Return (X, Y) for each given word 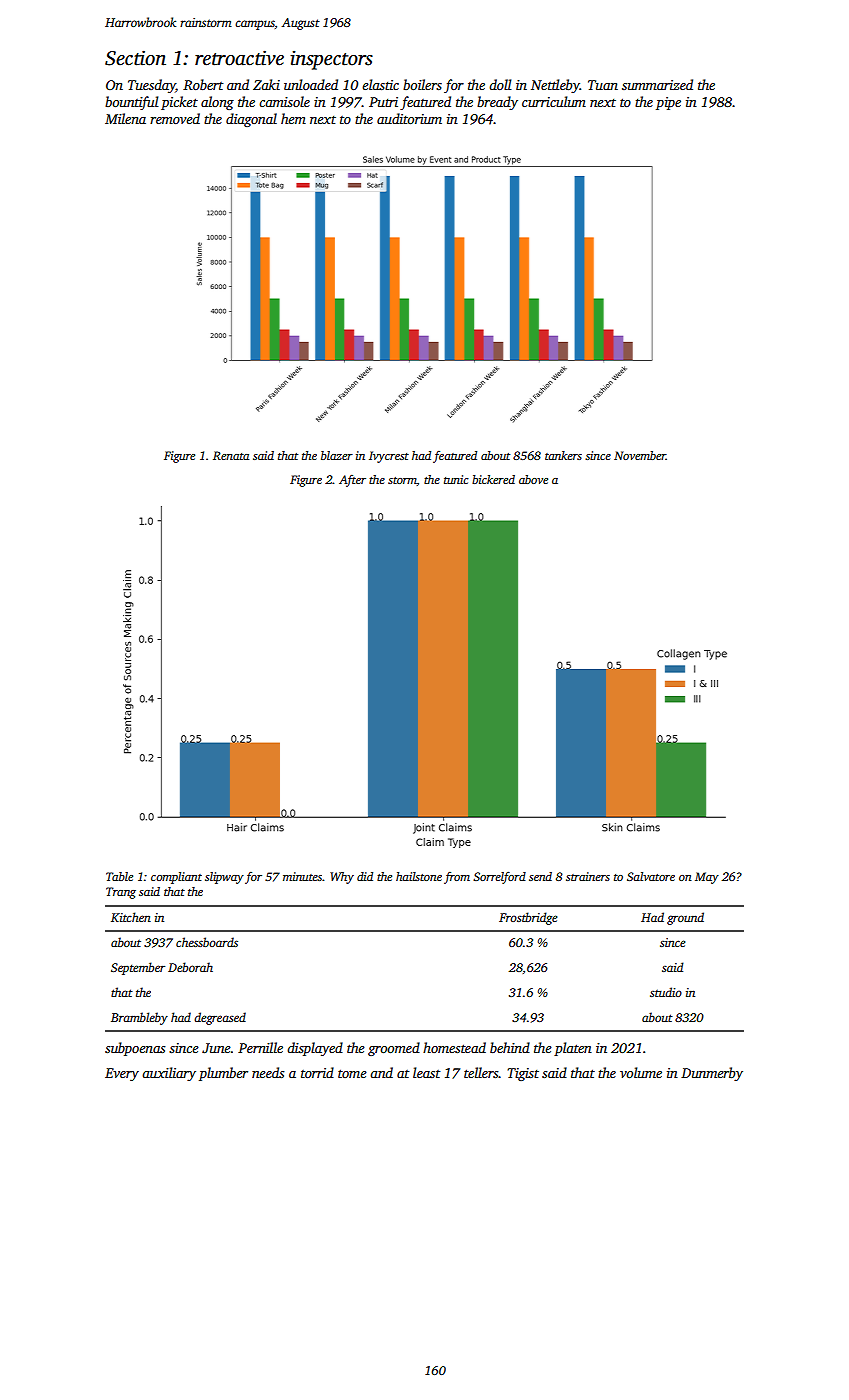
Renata (231, 455)
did (365, 876)
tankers (563, 455)
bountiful (132, 103)
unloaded (311, 84)
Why (342, 878)
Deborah (190, 967)
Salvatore (651, 876)
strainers (588, 876)
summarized (657, 84)
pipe (668, 103)
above (533, 479)
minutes (302, 876)
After (352, 481)
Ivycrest (389, 457)
